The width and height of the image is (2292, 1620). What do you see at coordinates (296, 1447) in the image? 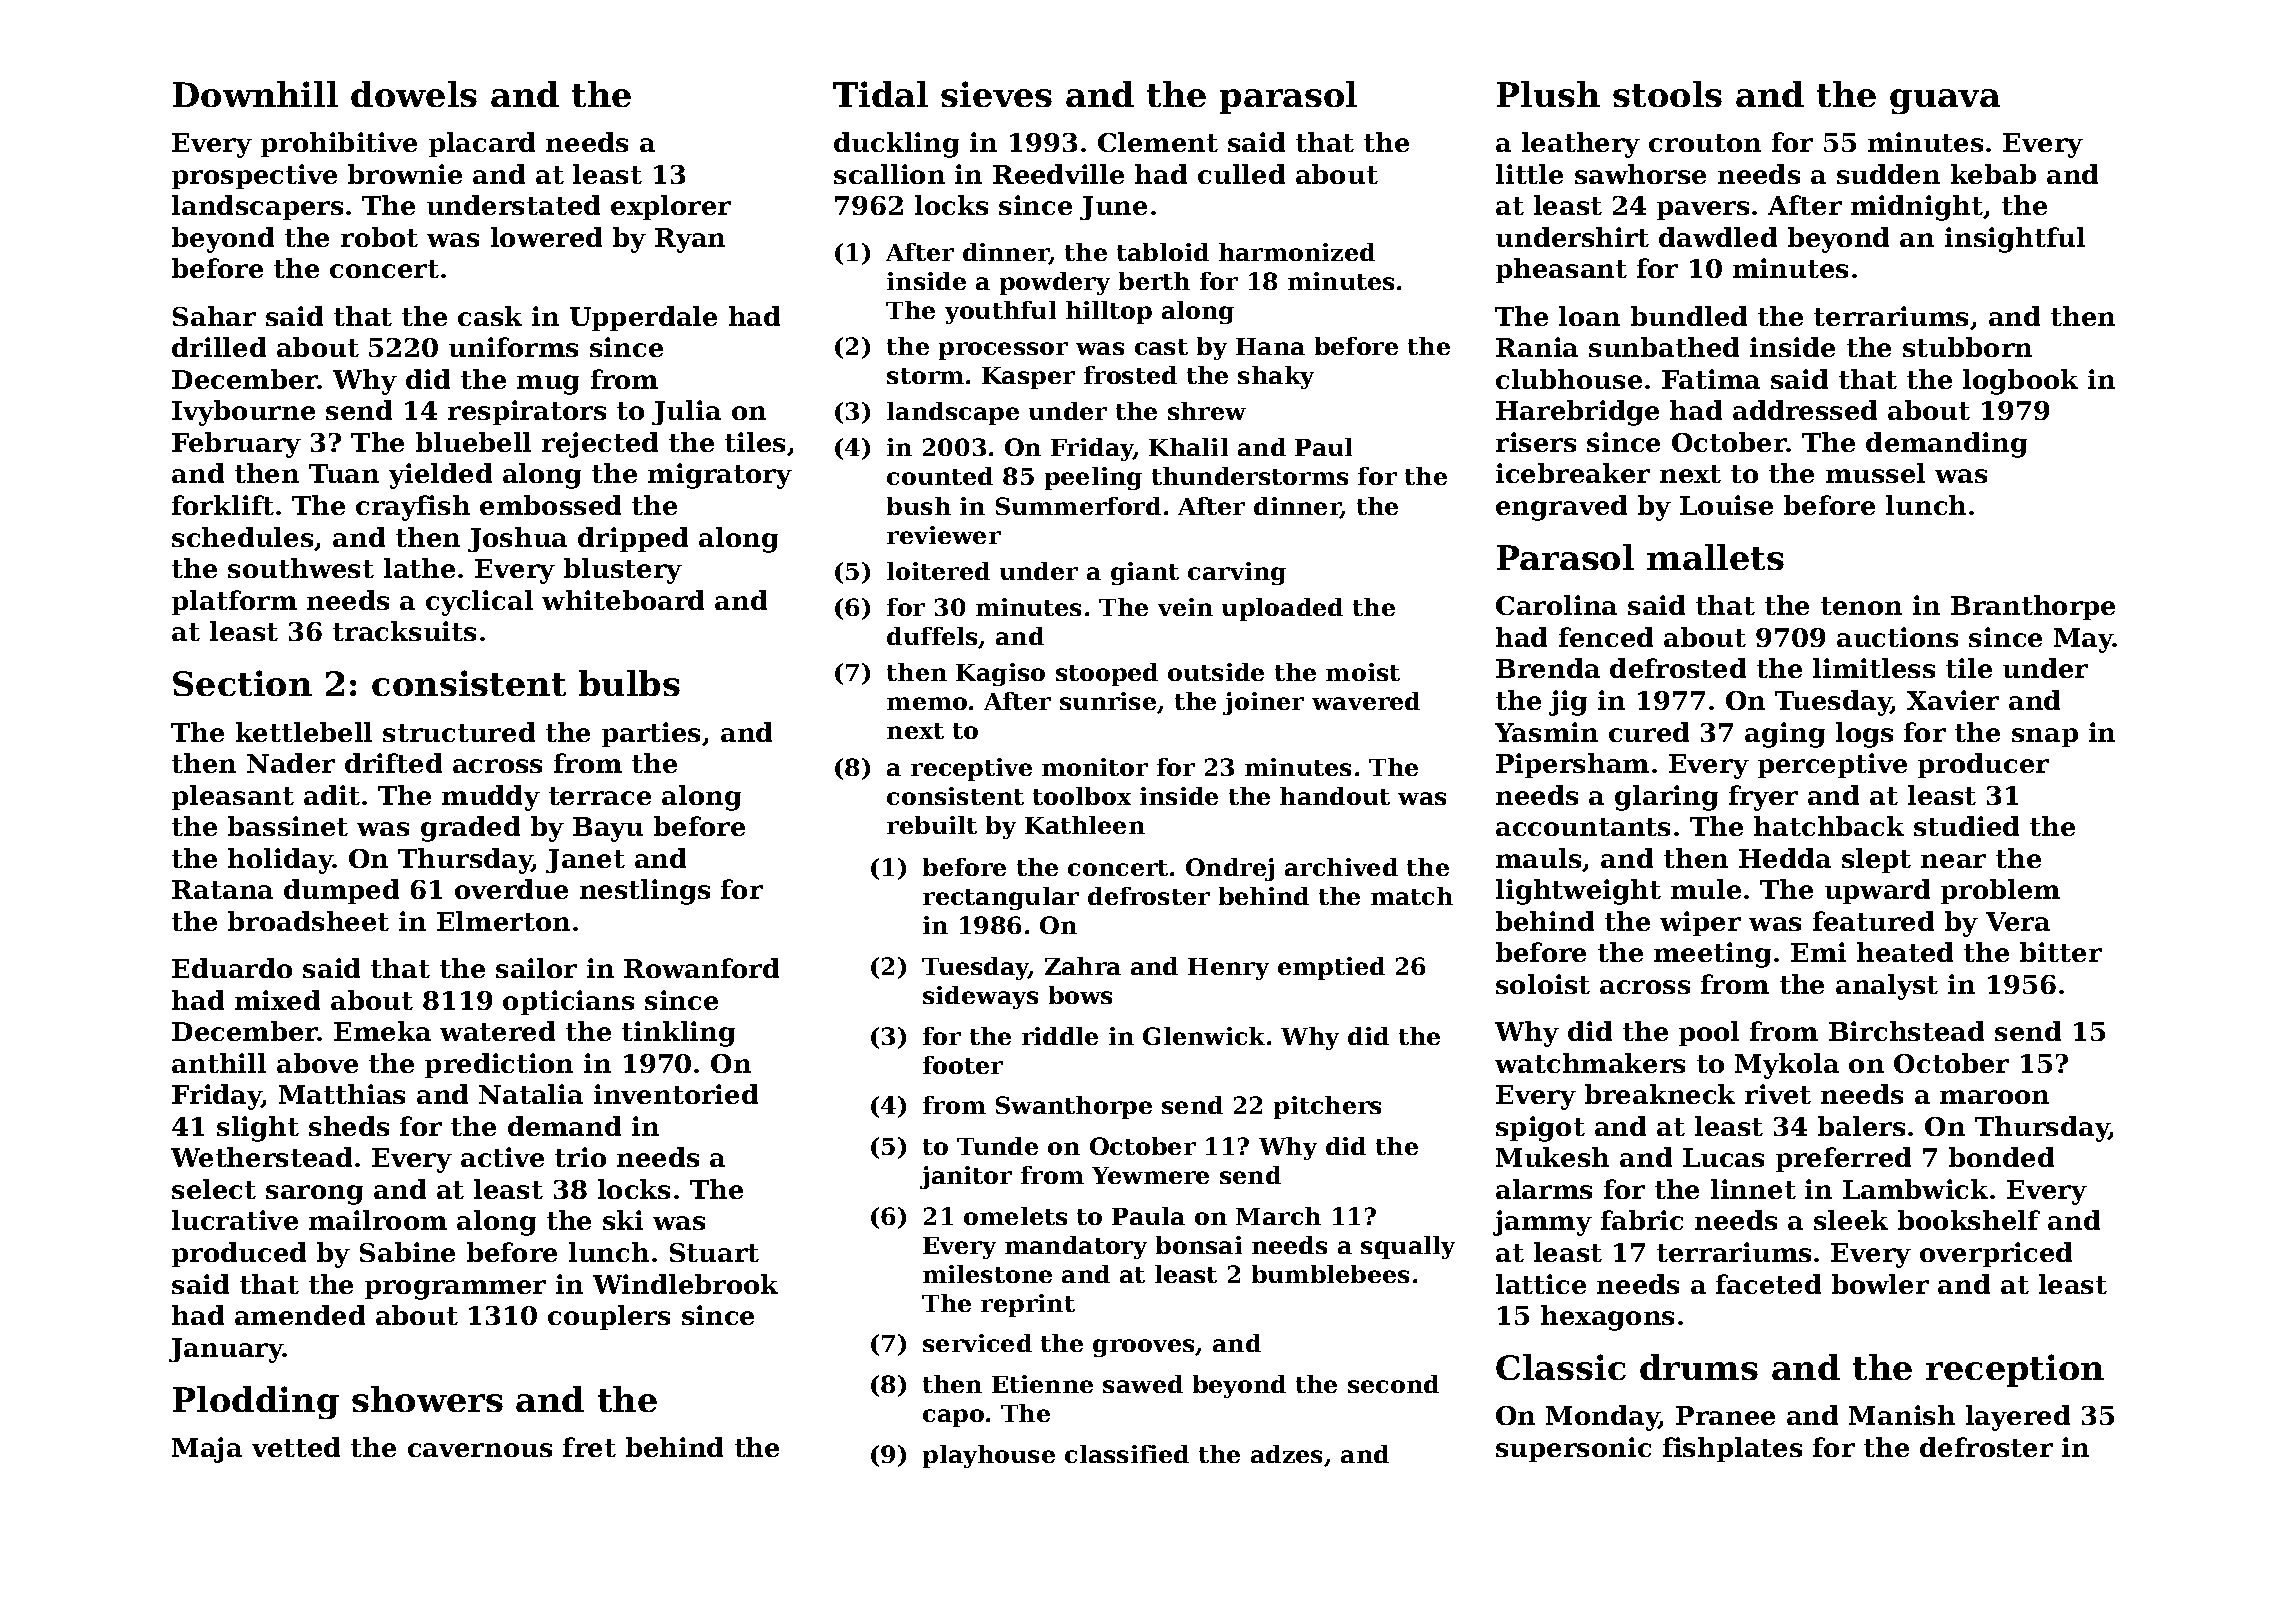
I see `vetted` at bounding box center [296, 1447].
